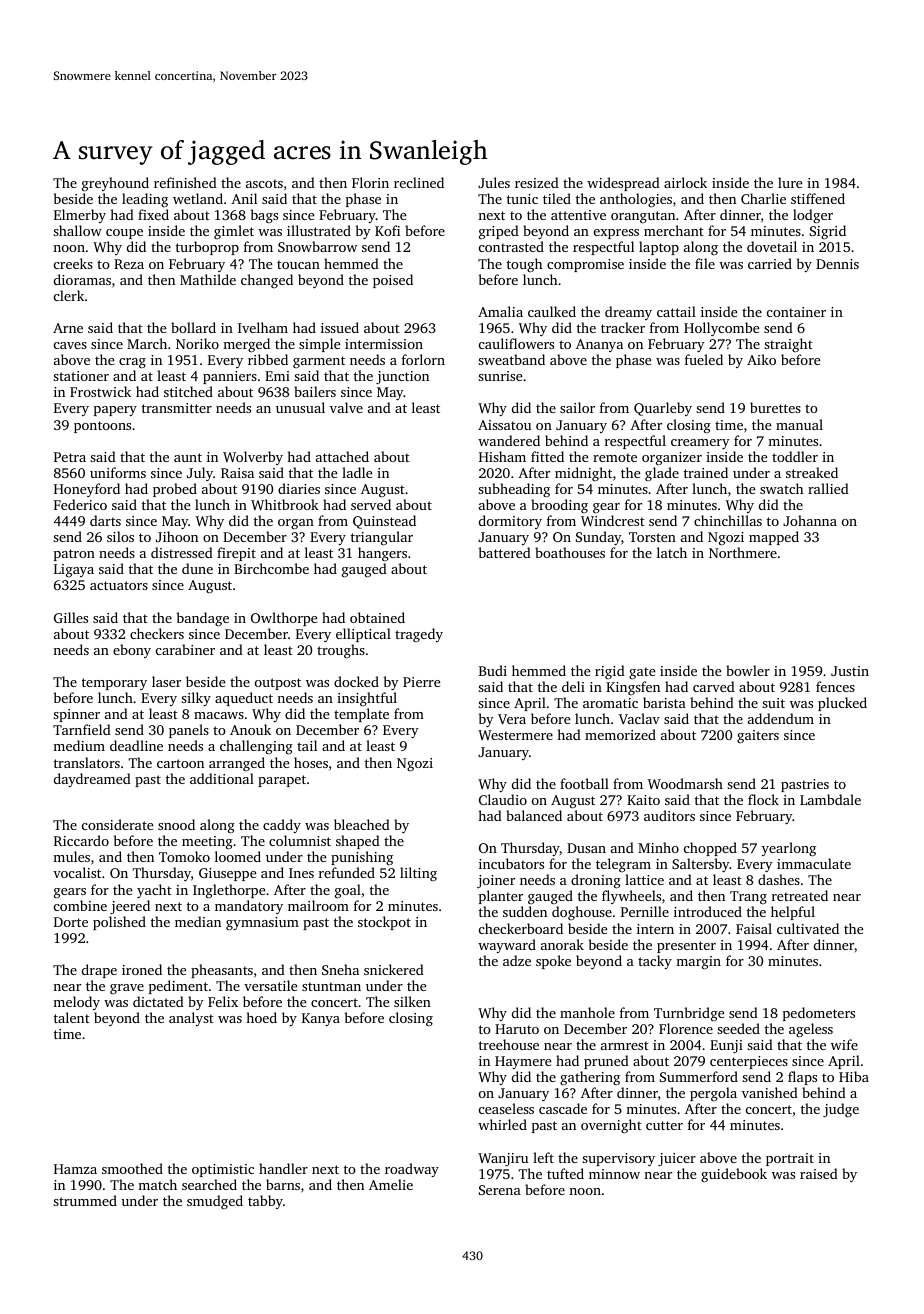 Image resolution: width=924 pixels, height=1314 pixels. What do you see at coordinates (76, 1003) in the image?
I see `melody` at bounding box center [76, 1003].
